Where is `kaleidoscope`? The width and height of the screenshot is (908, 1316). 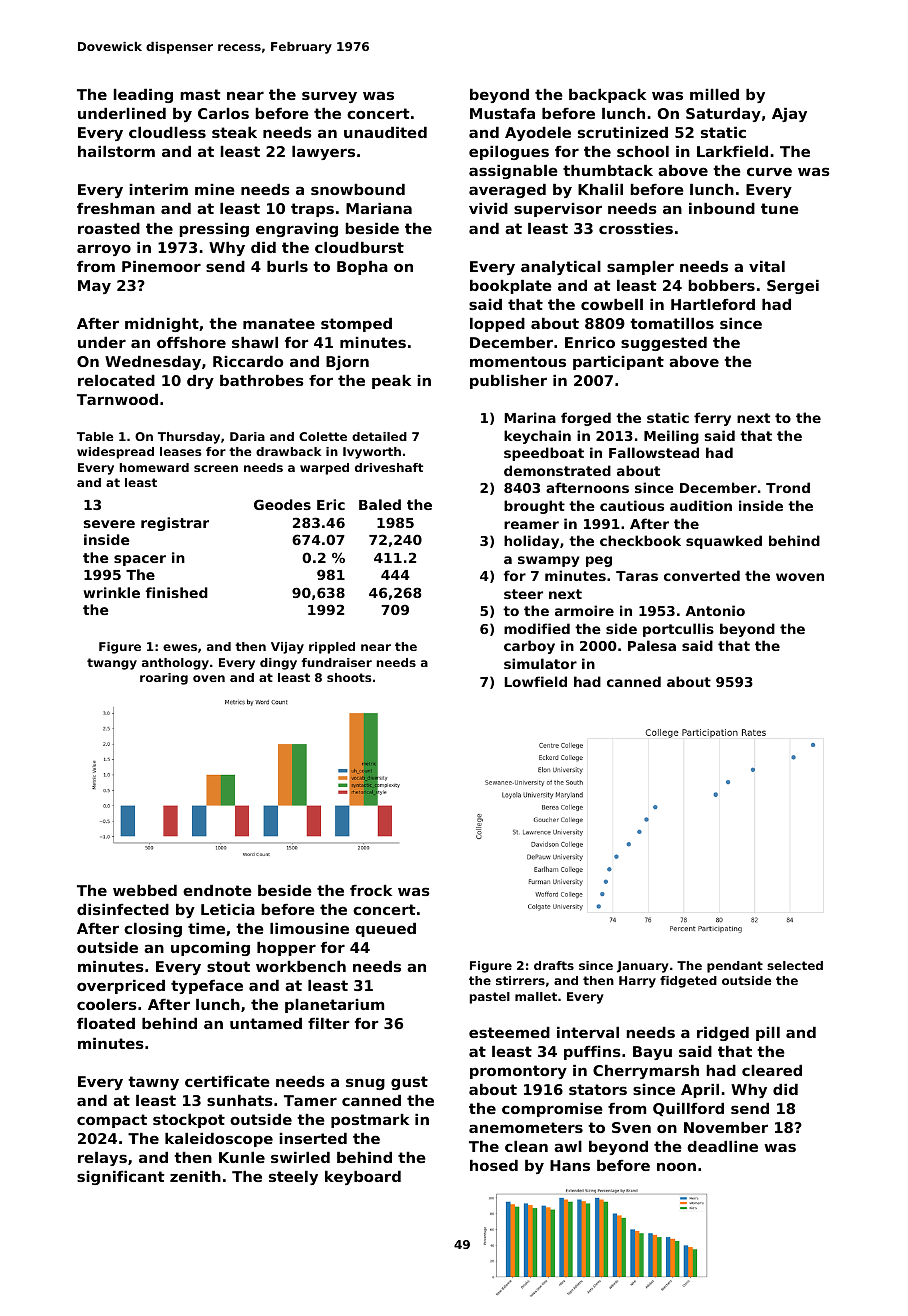 kaleidoscope is located at coordinates (219, 1140).
